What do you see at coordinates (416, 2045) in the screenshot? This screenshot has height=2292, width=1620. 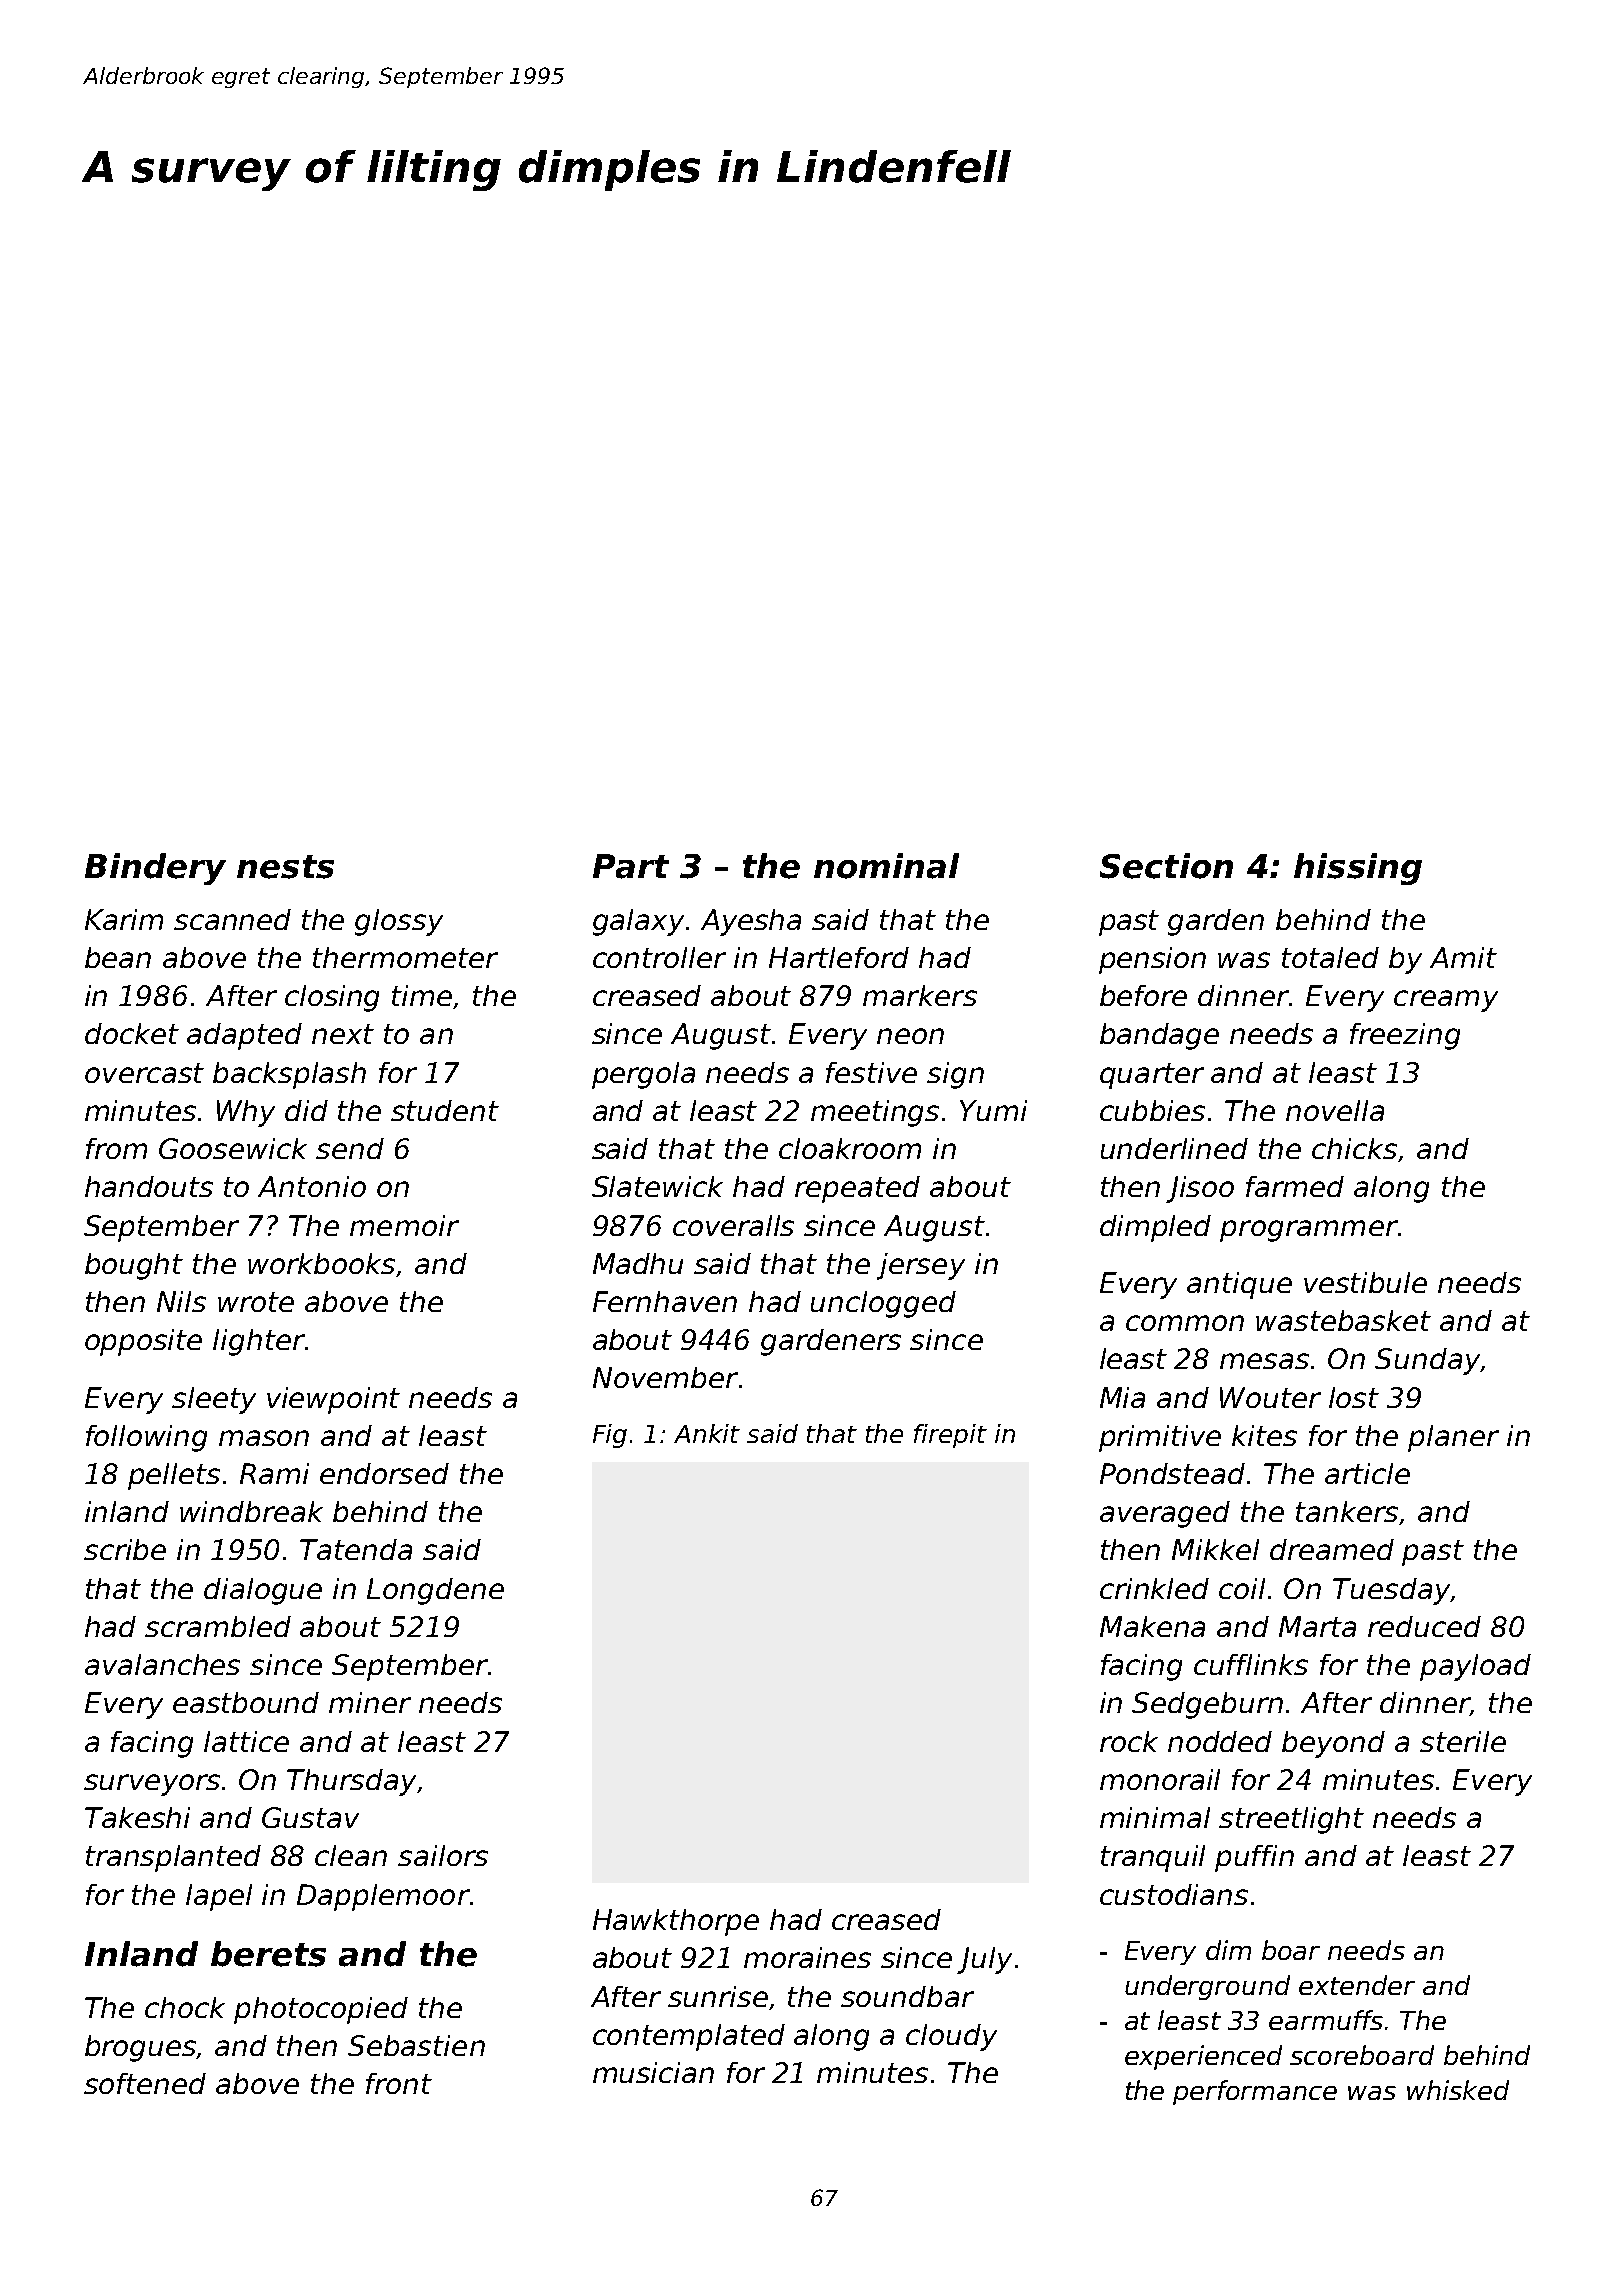 I see `Sebastien` at bounding box center [416, 2045].
